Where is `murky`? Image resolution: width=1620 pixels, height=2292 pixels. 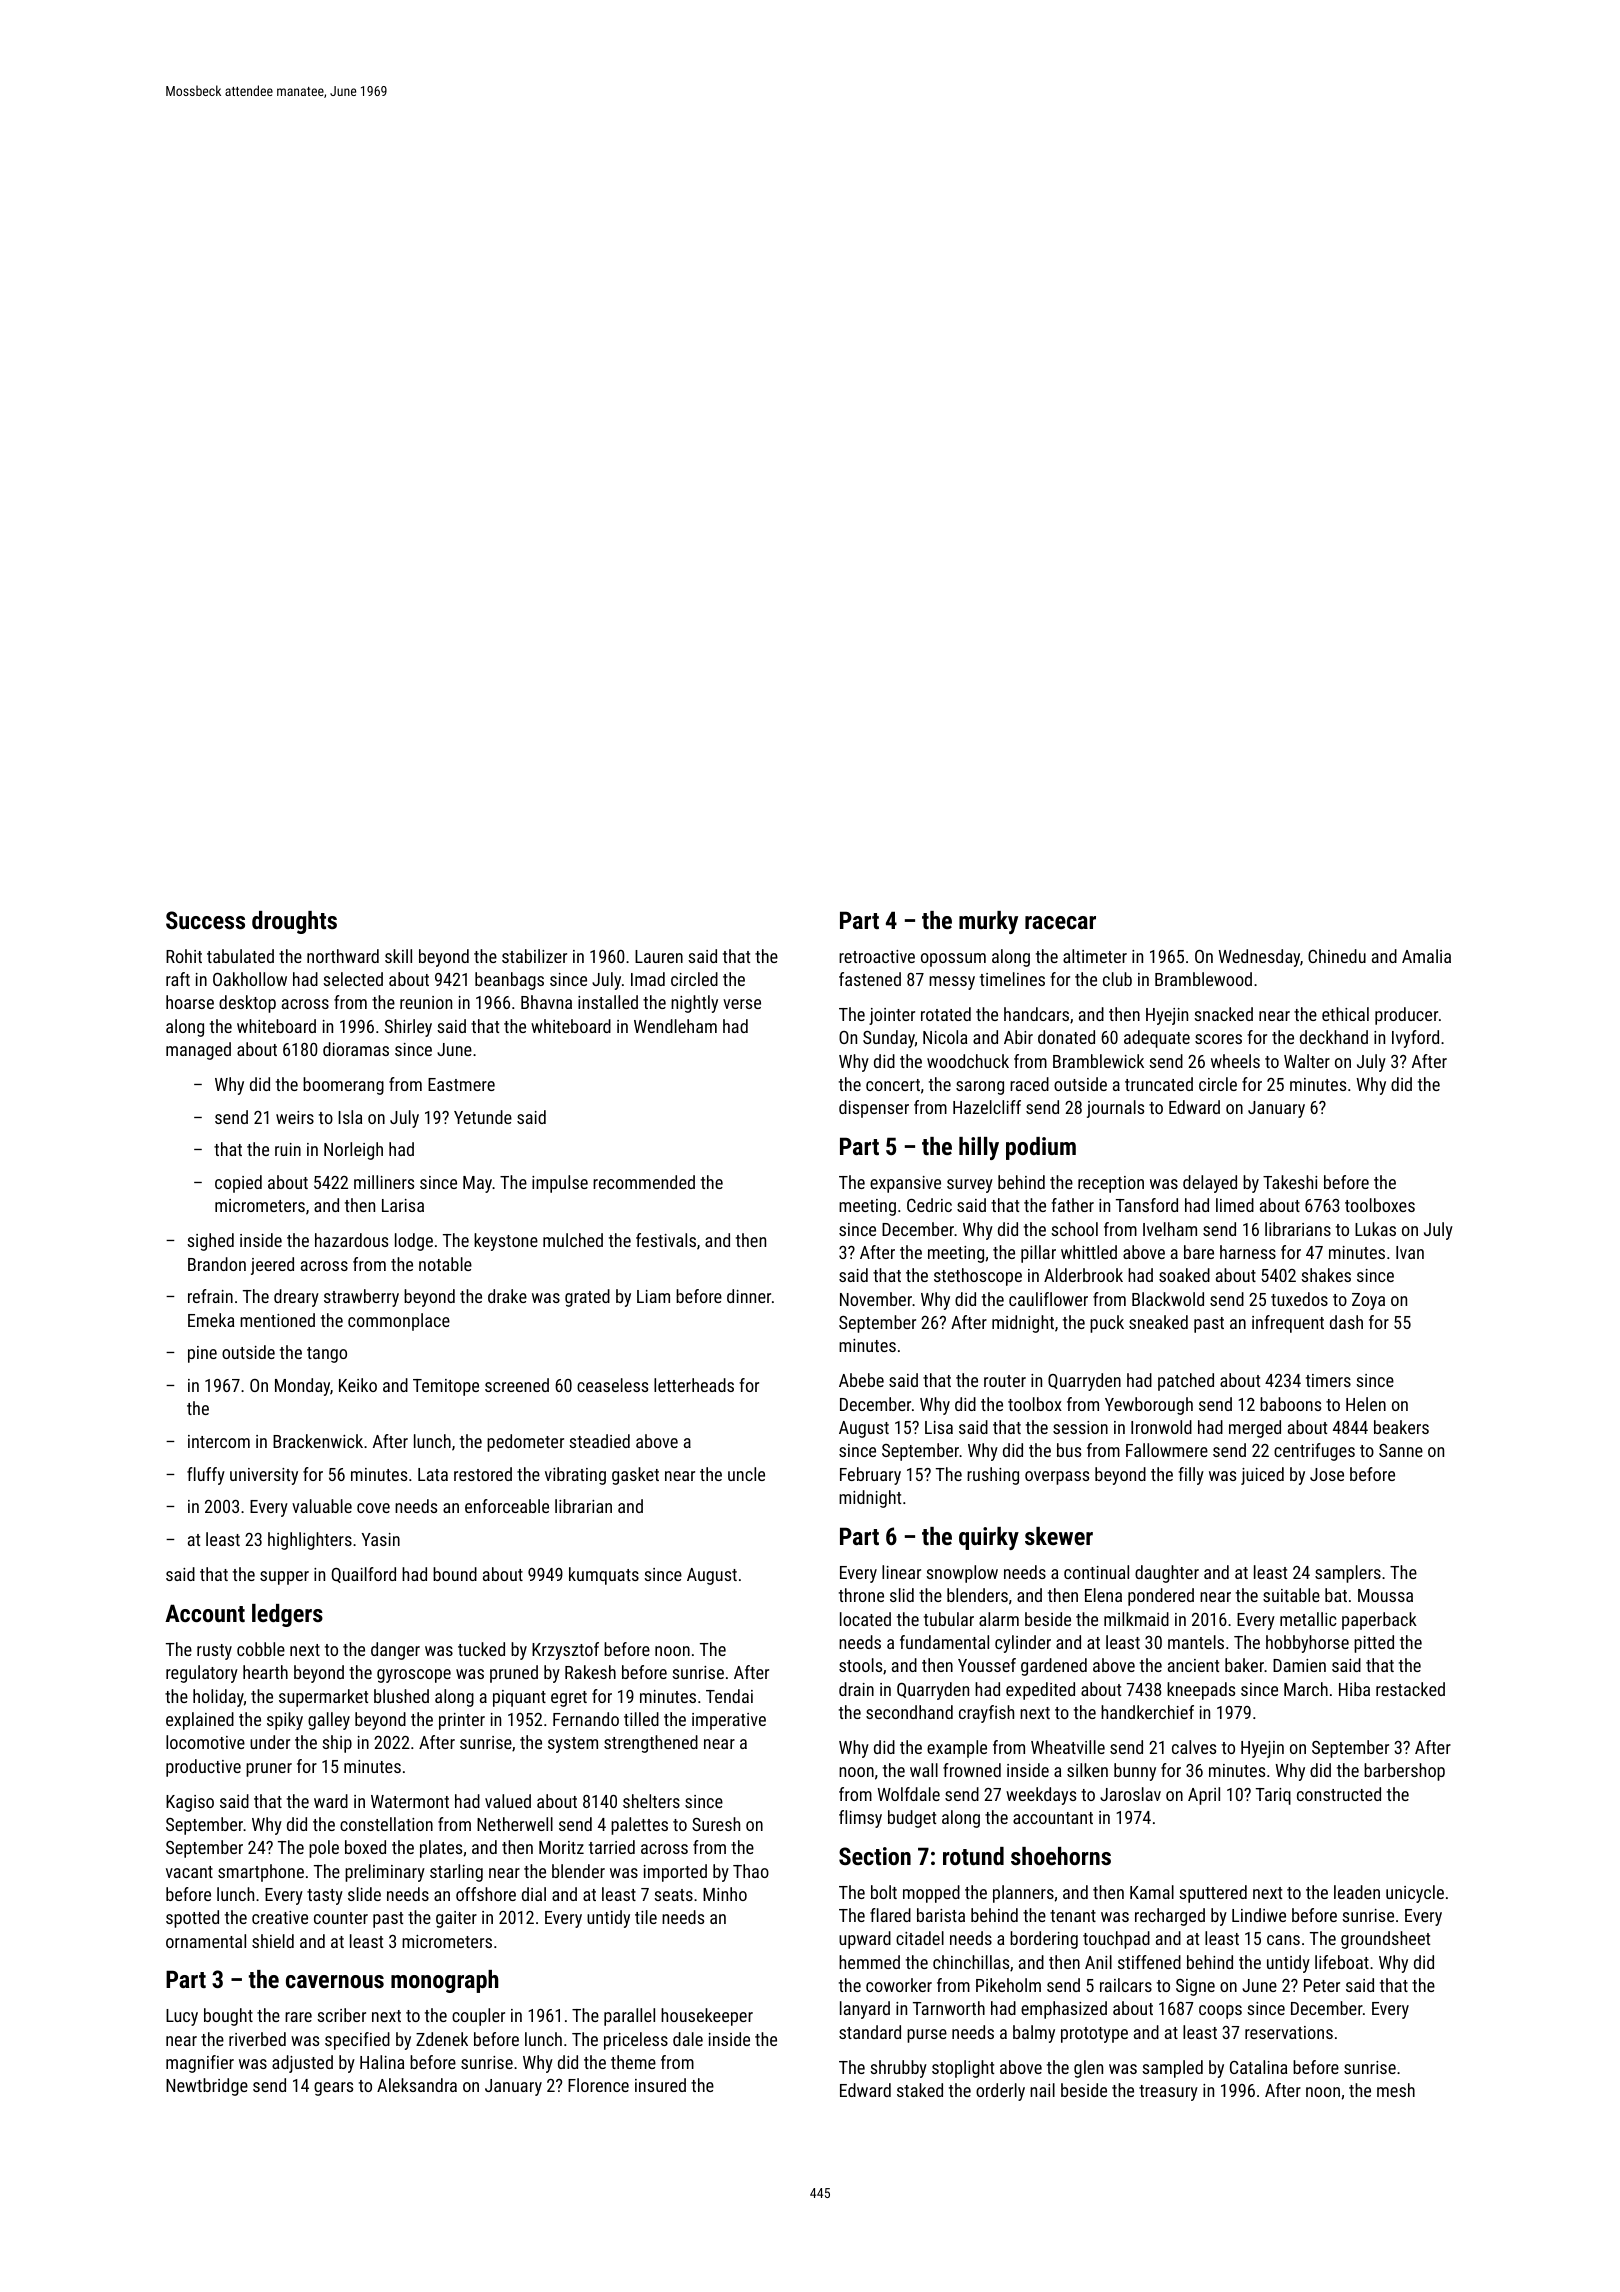 murky is located at coordinates (988, 922).
